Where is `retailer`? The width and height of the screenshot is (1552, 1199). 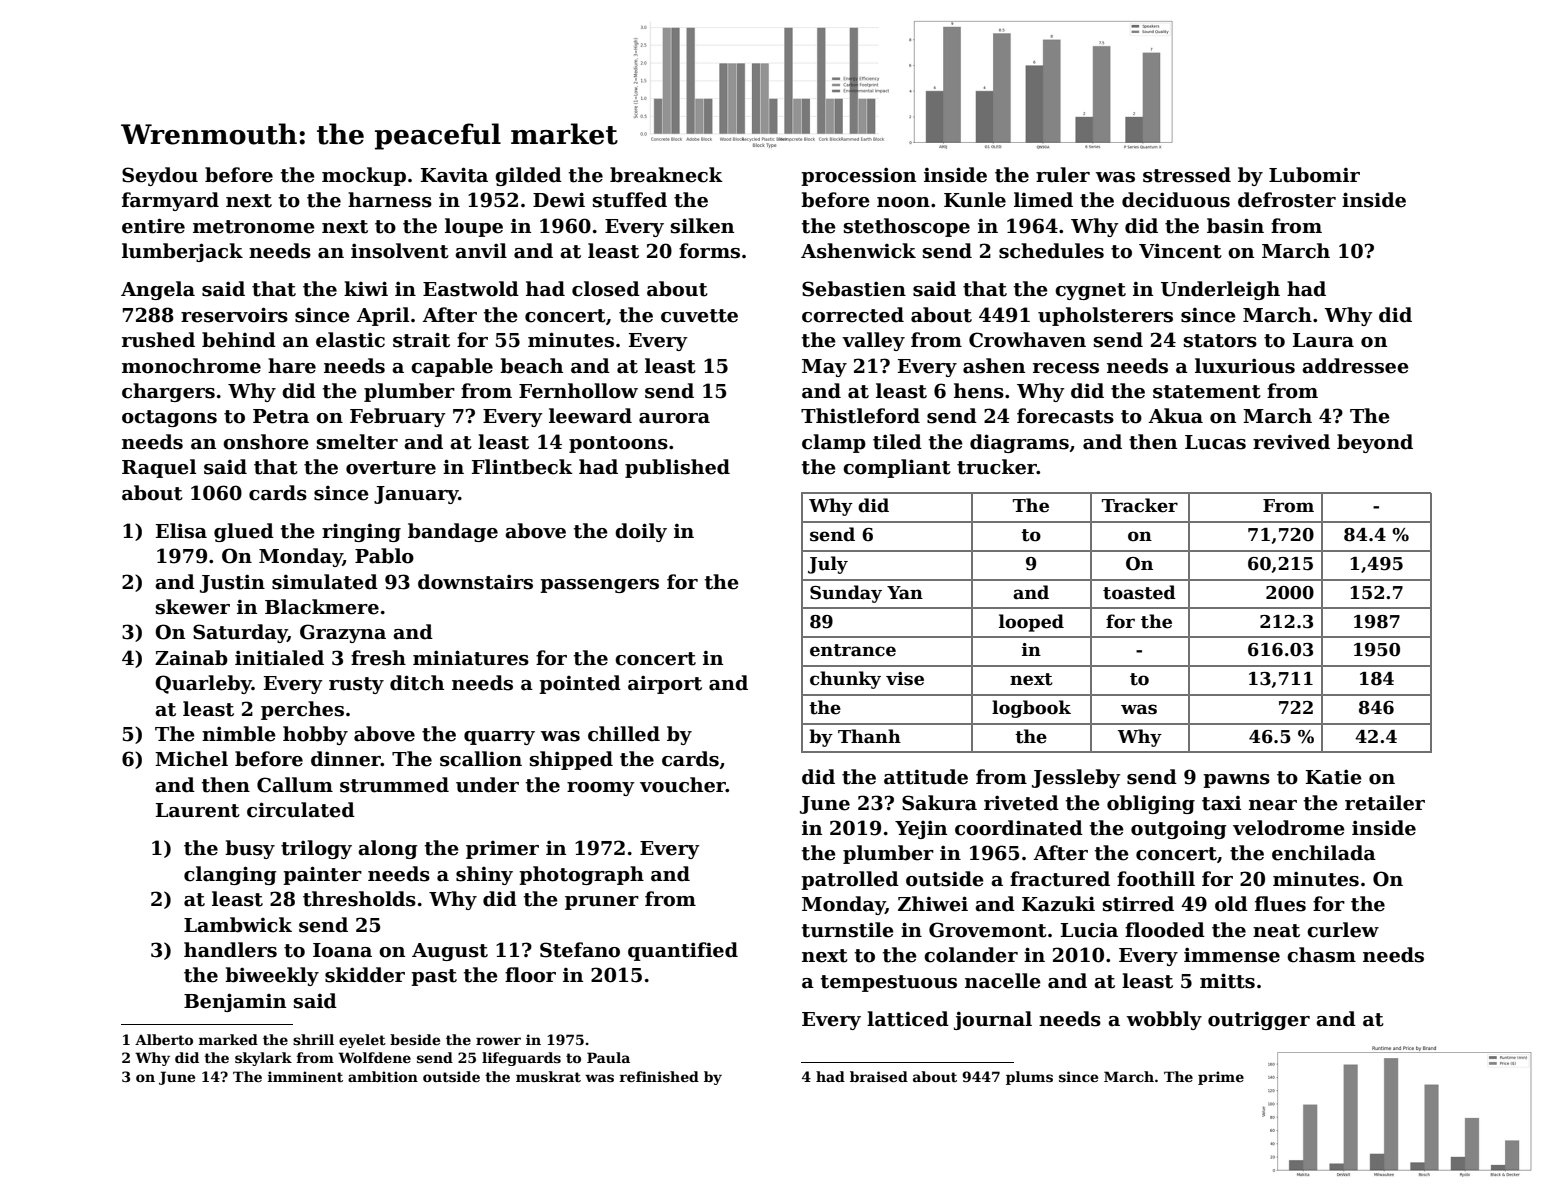 retailer is located at coordinates (1385, 803).
